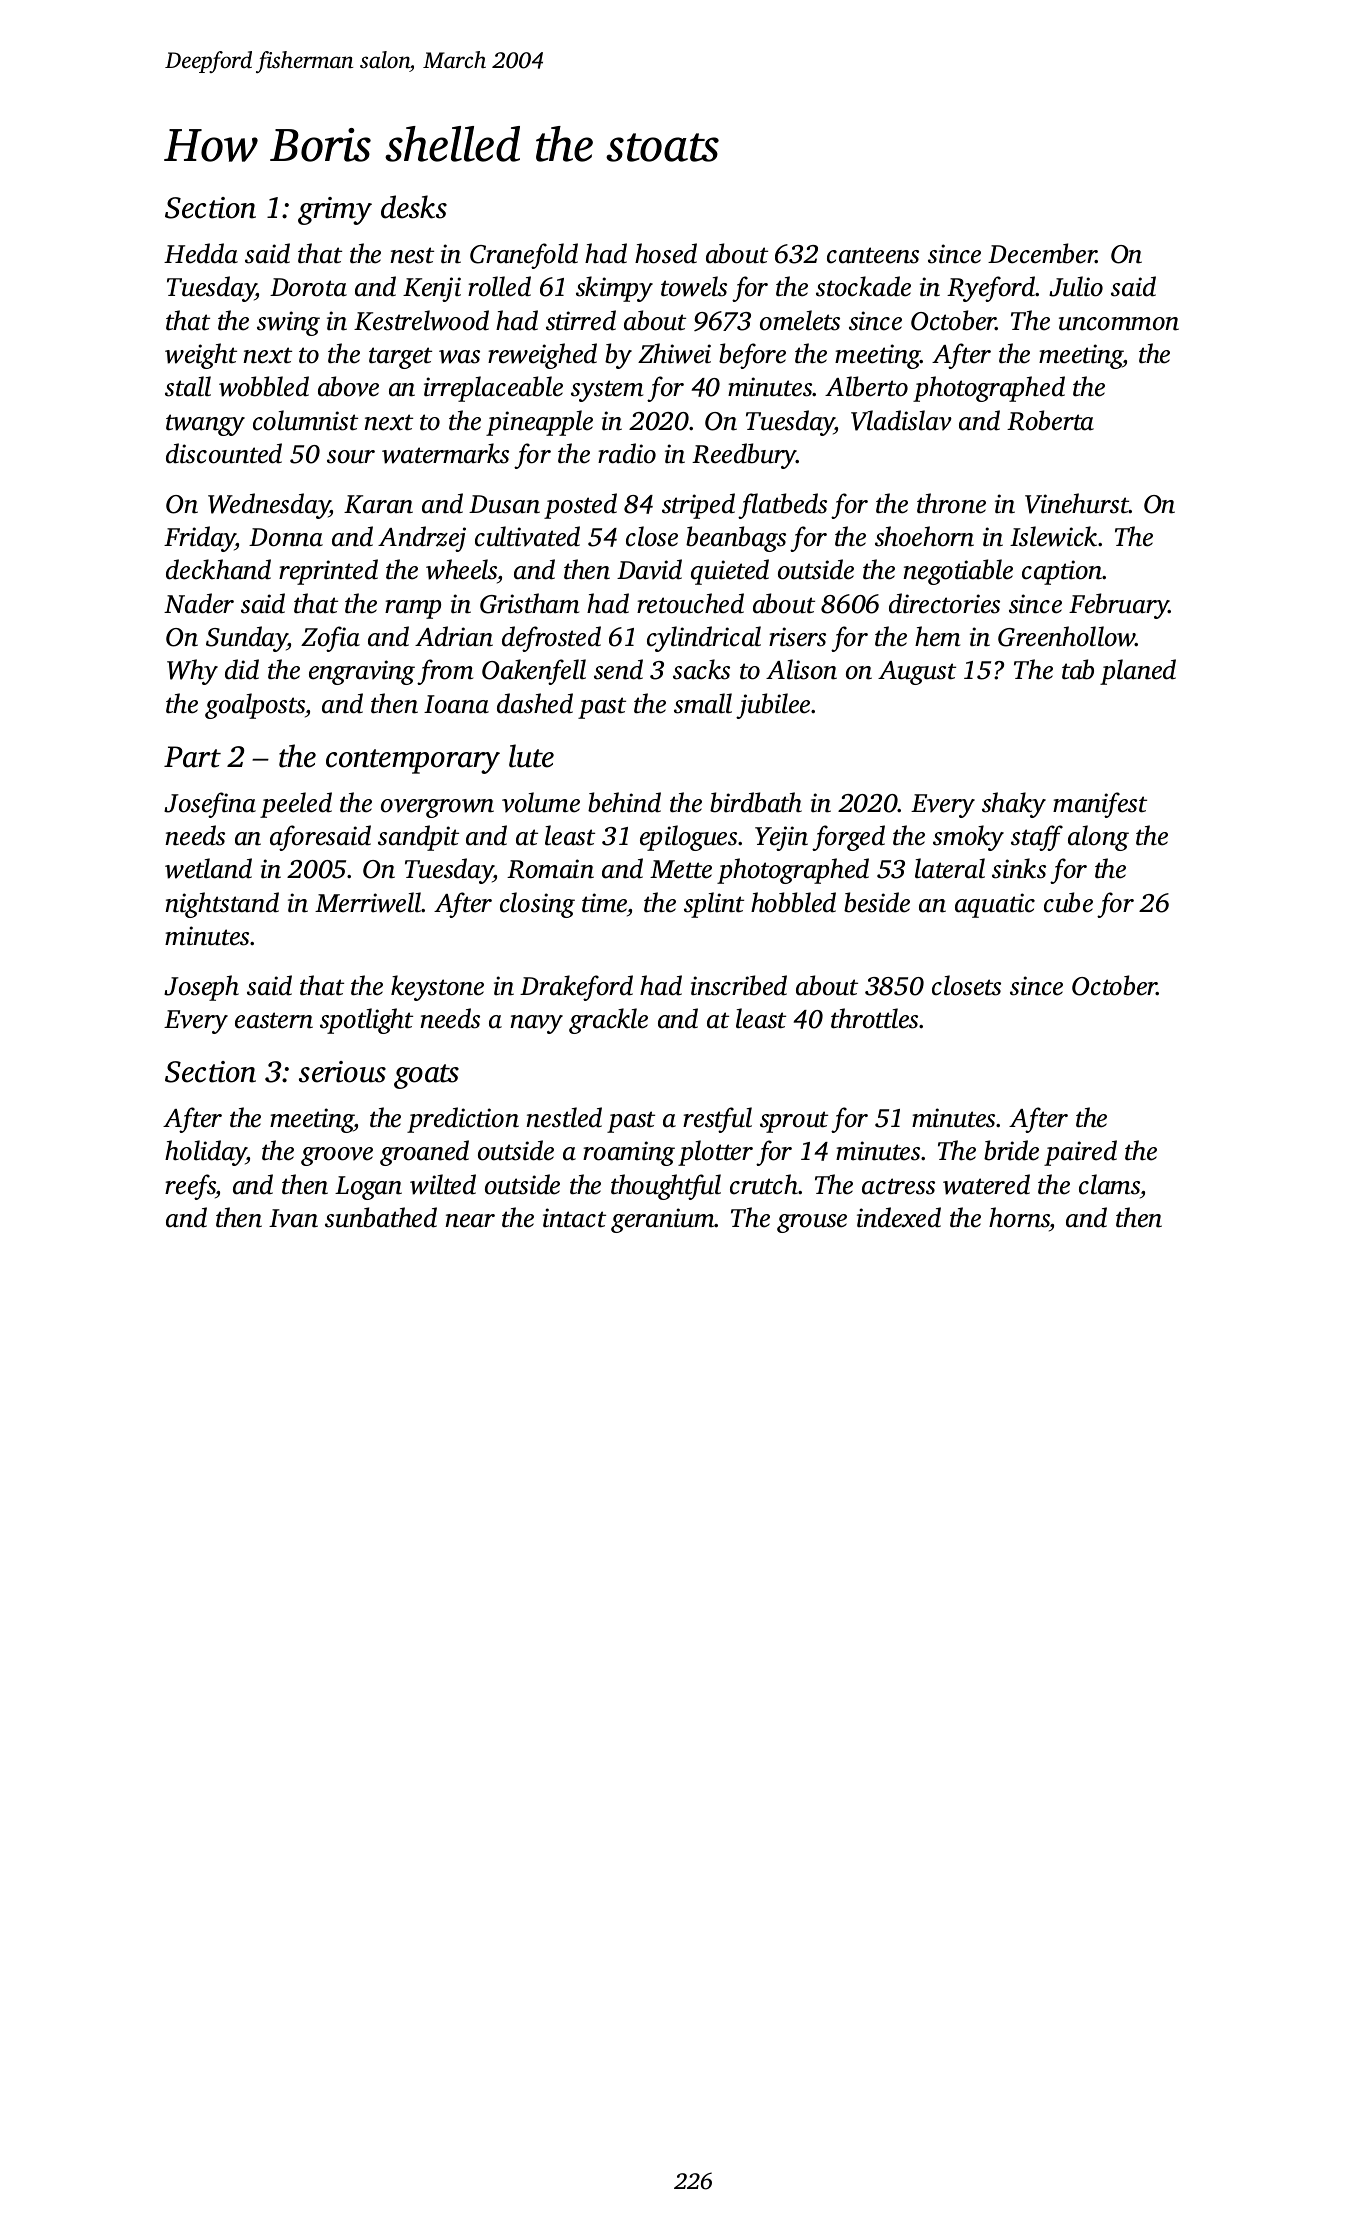 The image size is (1349, 2222). What do you see at coordinates (607, 391) in the screenshot?
I see `system` at bounding box center [607, 391].
